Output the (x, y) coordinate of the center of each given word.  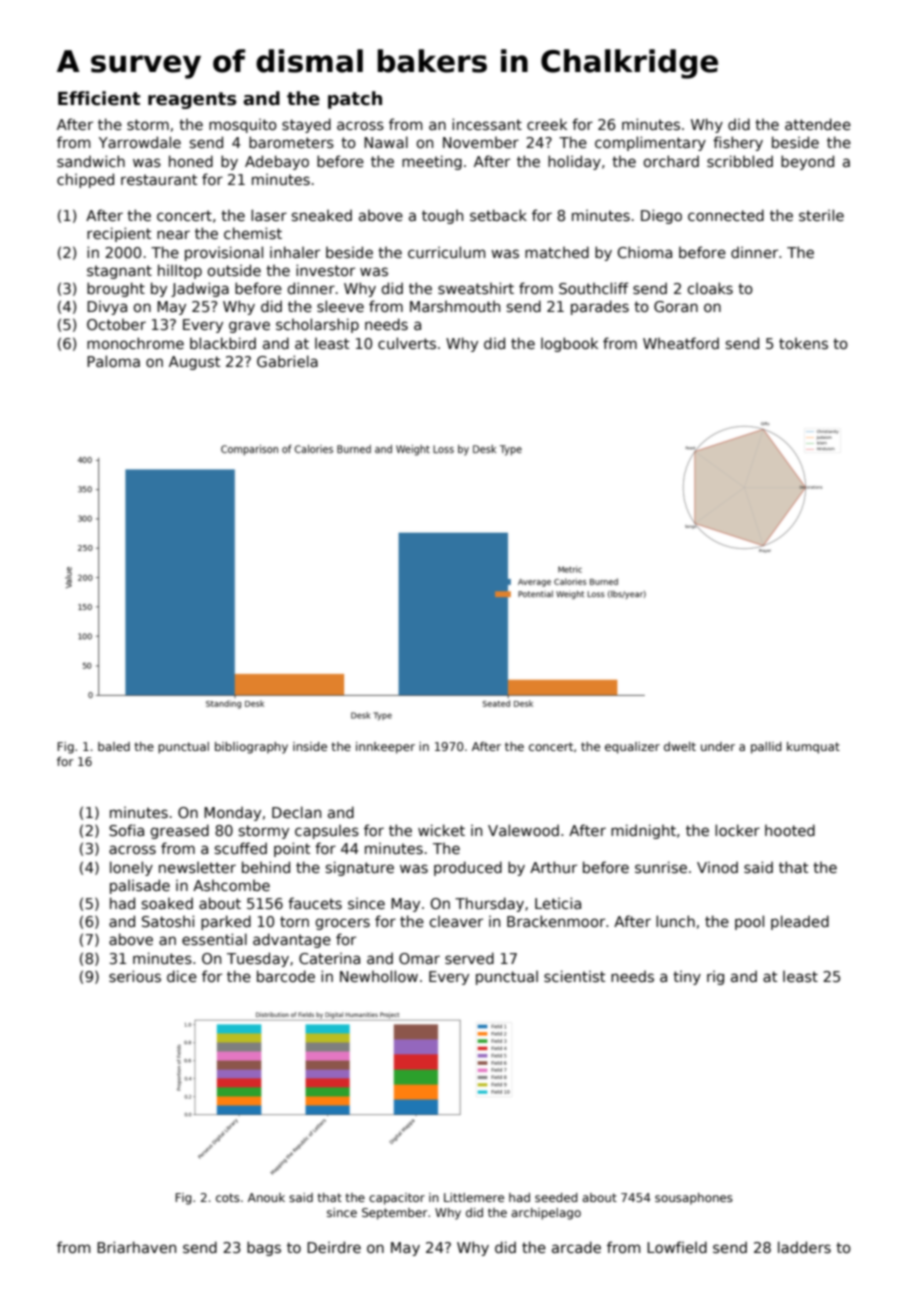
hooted (790, 830)
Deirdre (334, 1247)
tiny (687, 977)
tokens (803, 343)
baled (114, 746)
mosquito (243, 125)
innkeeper (385, 748)
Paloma (113, 361)
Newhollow (379, 976)
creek (547, 124)
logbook (569, 344)
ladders (804, 1247)
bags (264, 1248)
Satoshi (168, 921)
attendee (818, 124)
